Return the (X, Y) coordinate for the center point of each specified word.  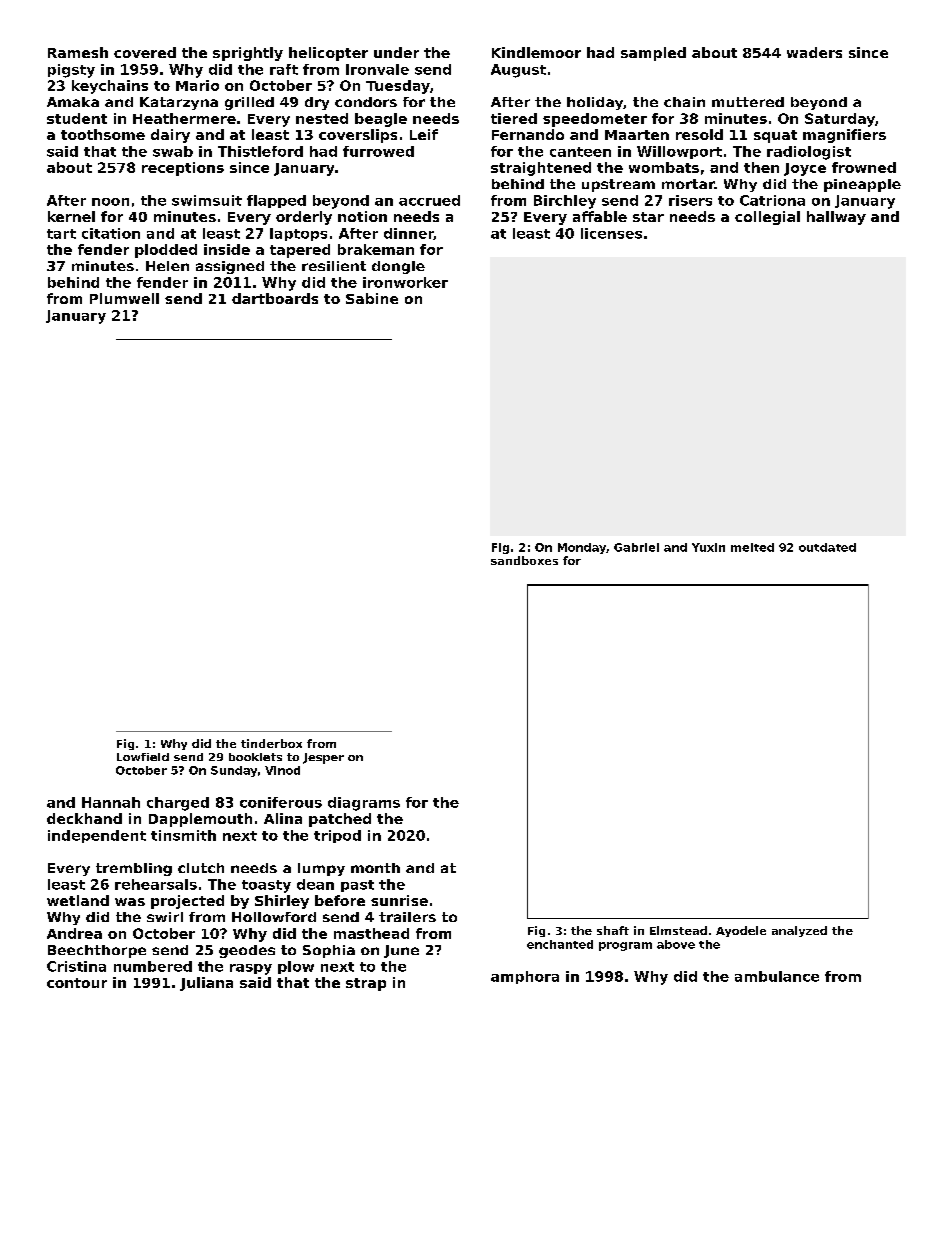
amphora (525, 977)
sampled (653, 54)
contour (77, 983)
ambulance (777, 976)
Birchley (565, 202)
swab (173, 151)
